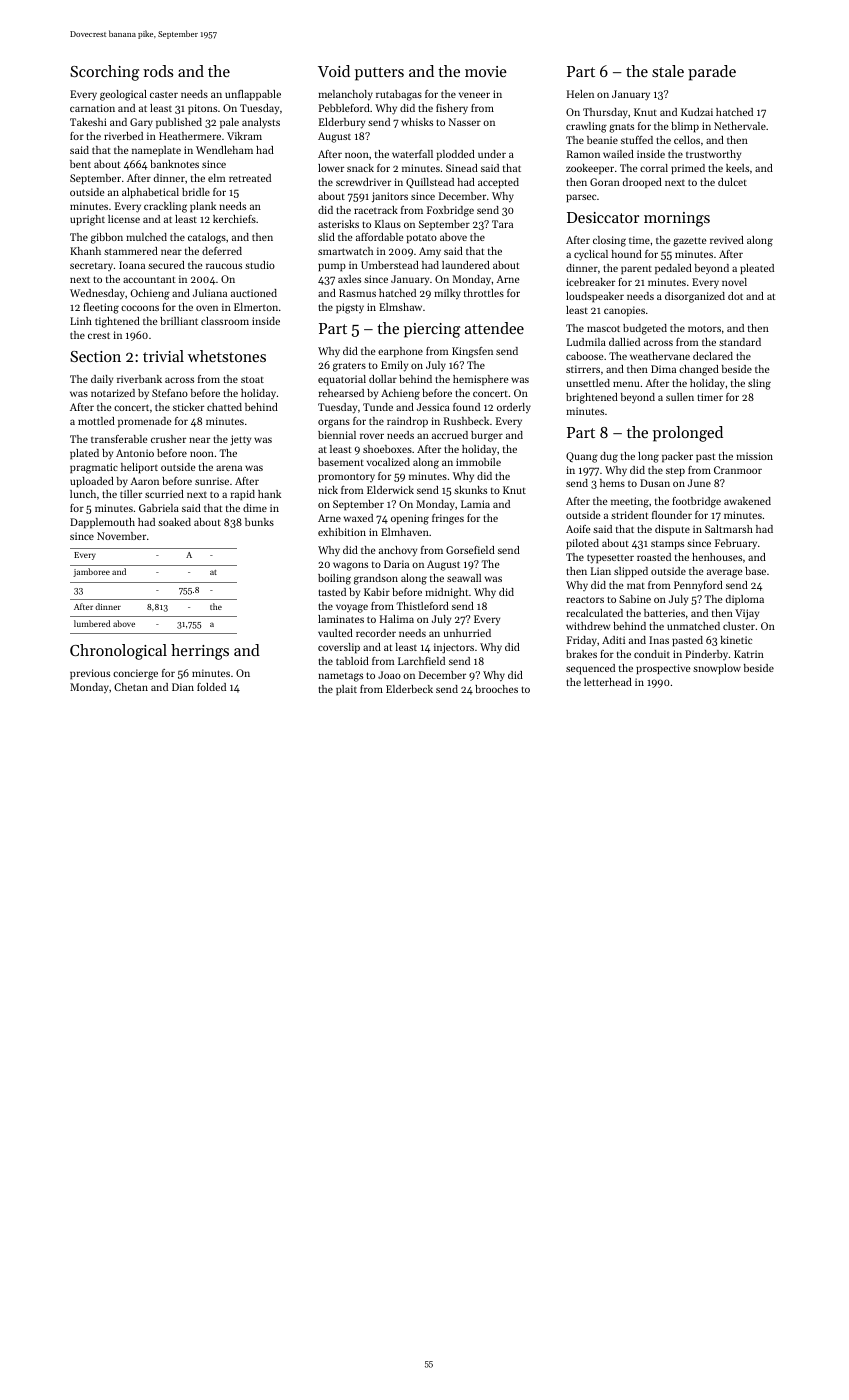  What do you see at coordinates (609, 241) in the screenshot?
I see `closing` at bounding box center [609, 241].
